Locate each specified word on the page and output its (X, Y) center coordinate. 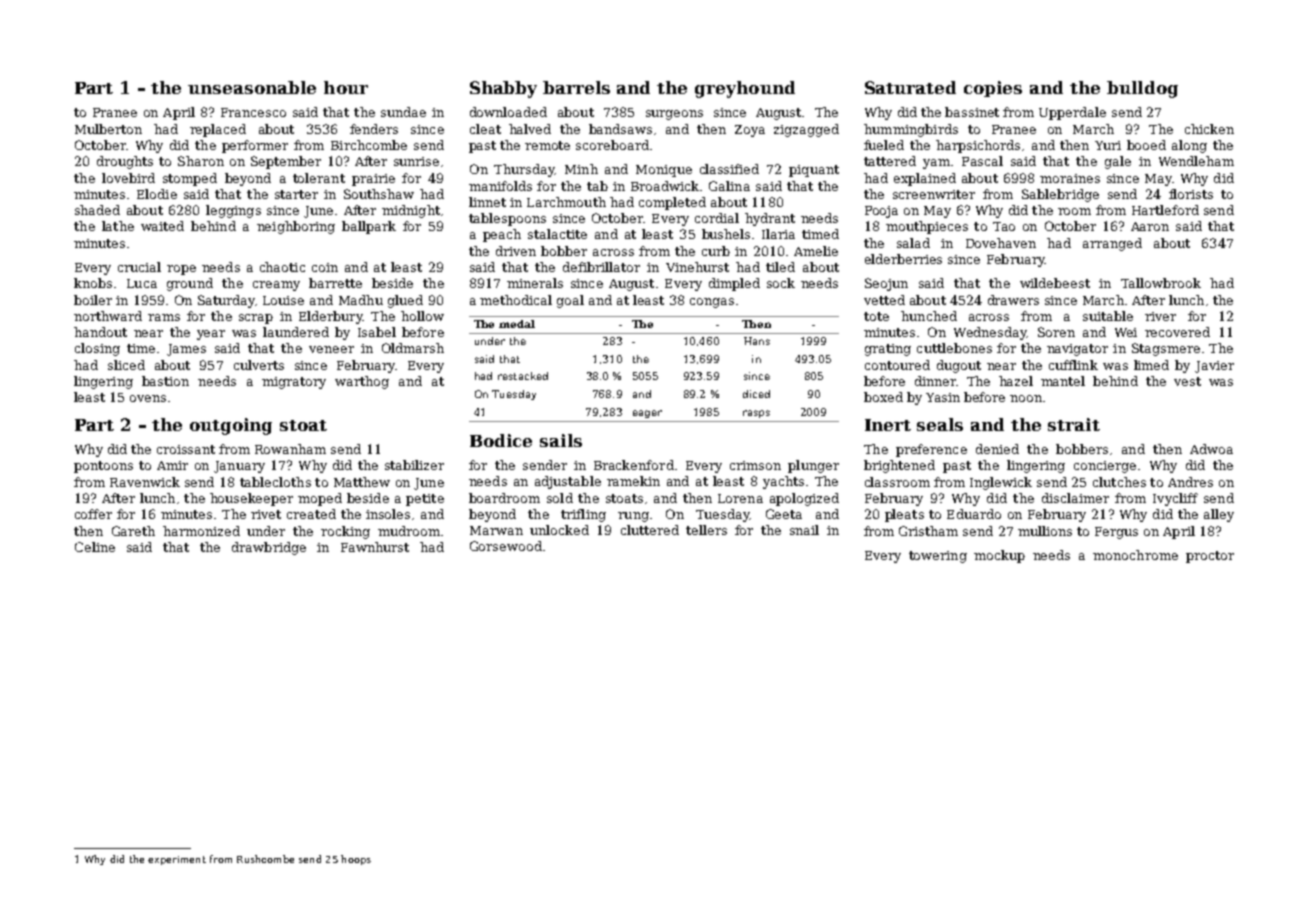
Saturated (910, 87)
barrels (576, 87)
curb (716, 251)
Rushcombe (265, 859)
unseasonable (252, 87)
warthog (362, 382)
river (1160, 316)
